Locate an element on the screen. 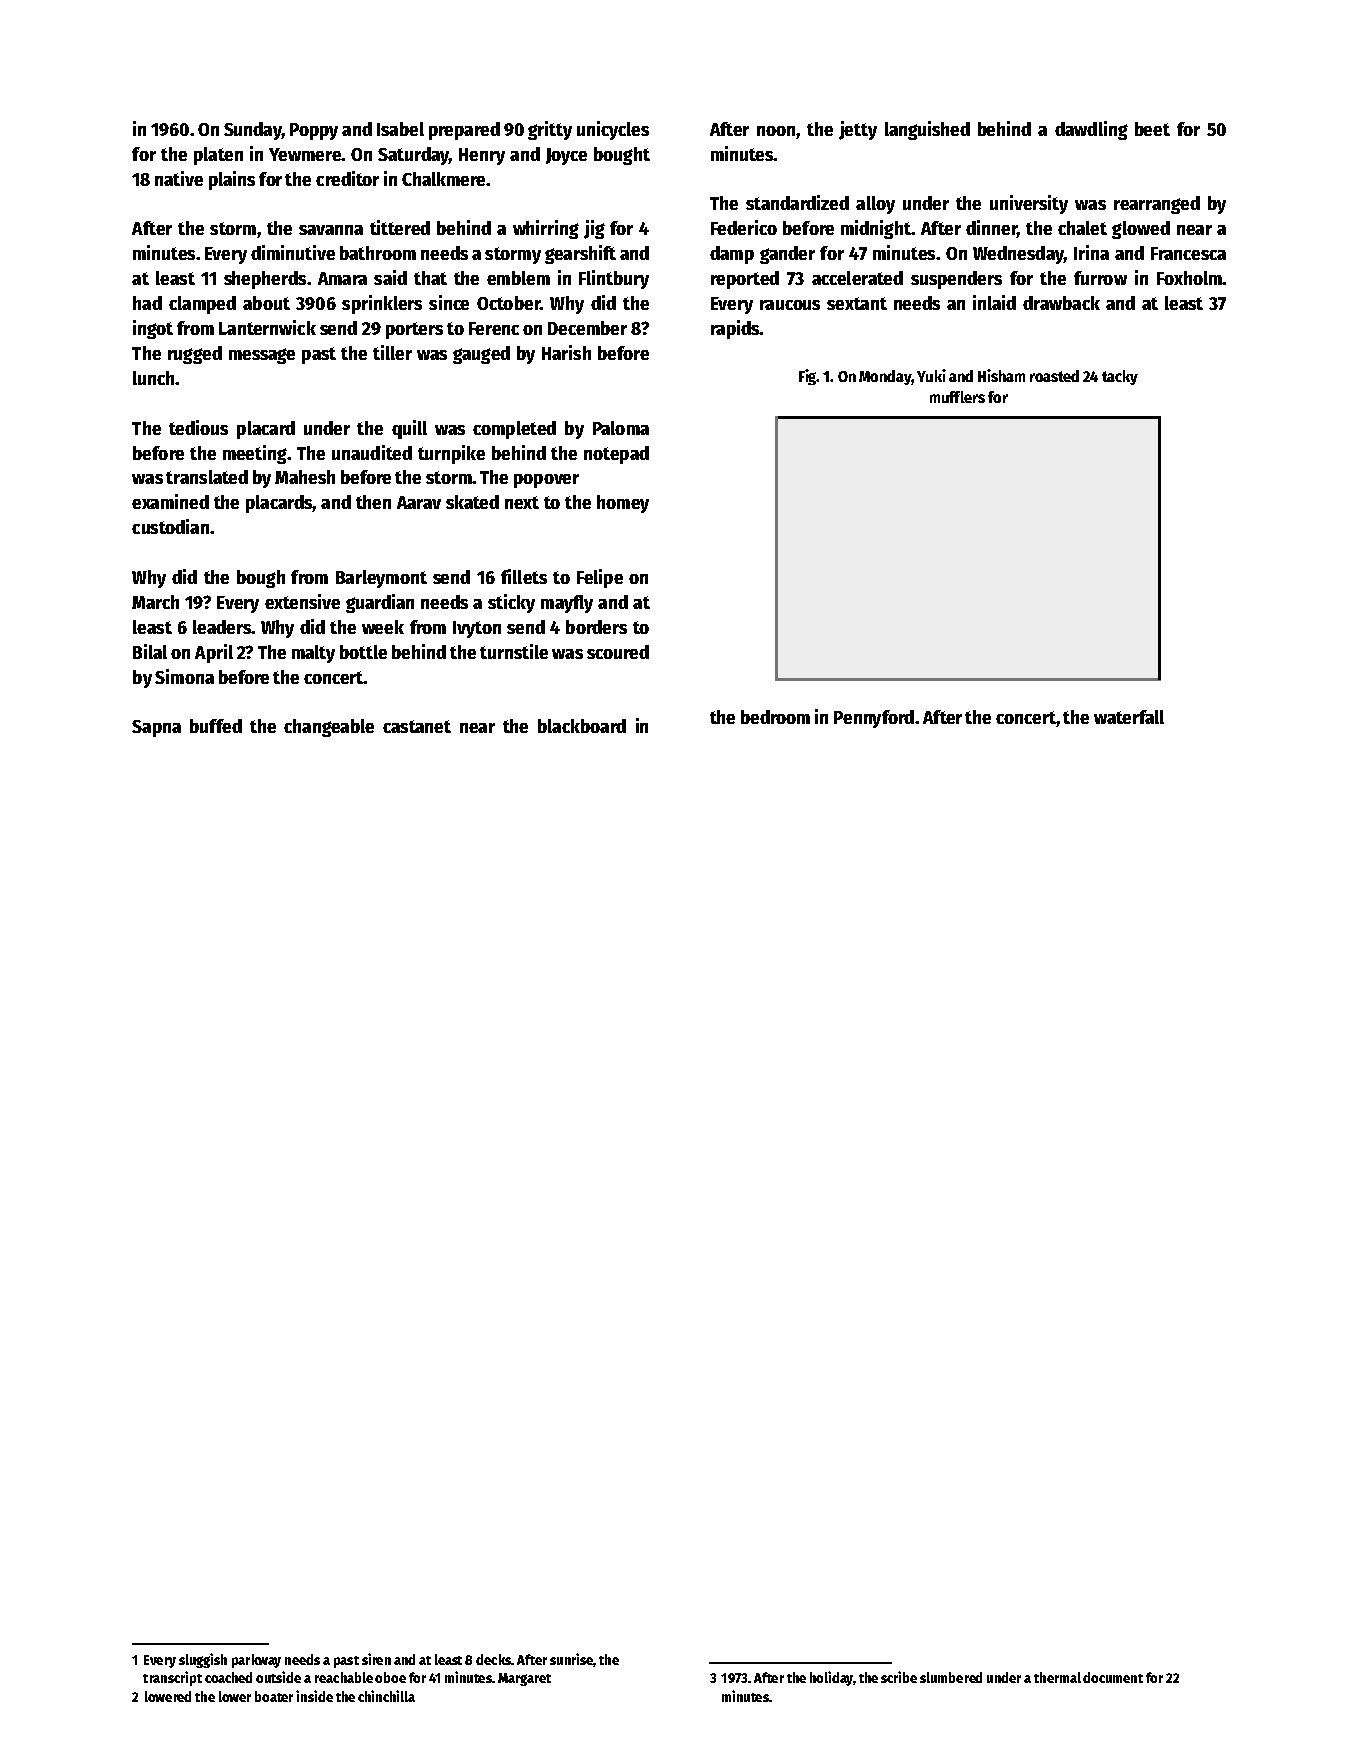  Isabel is located at coordinates (400, 129).
